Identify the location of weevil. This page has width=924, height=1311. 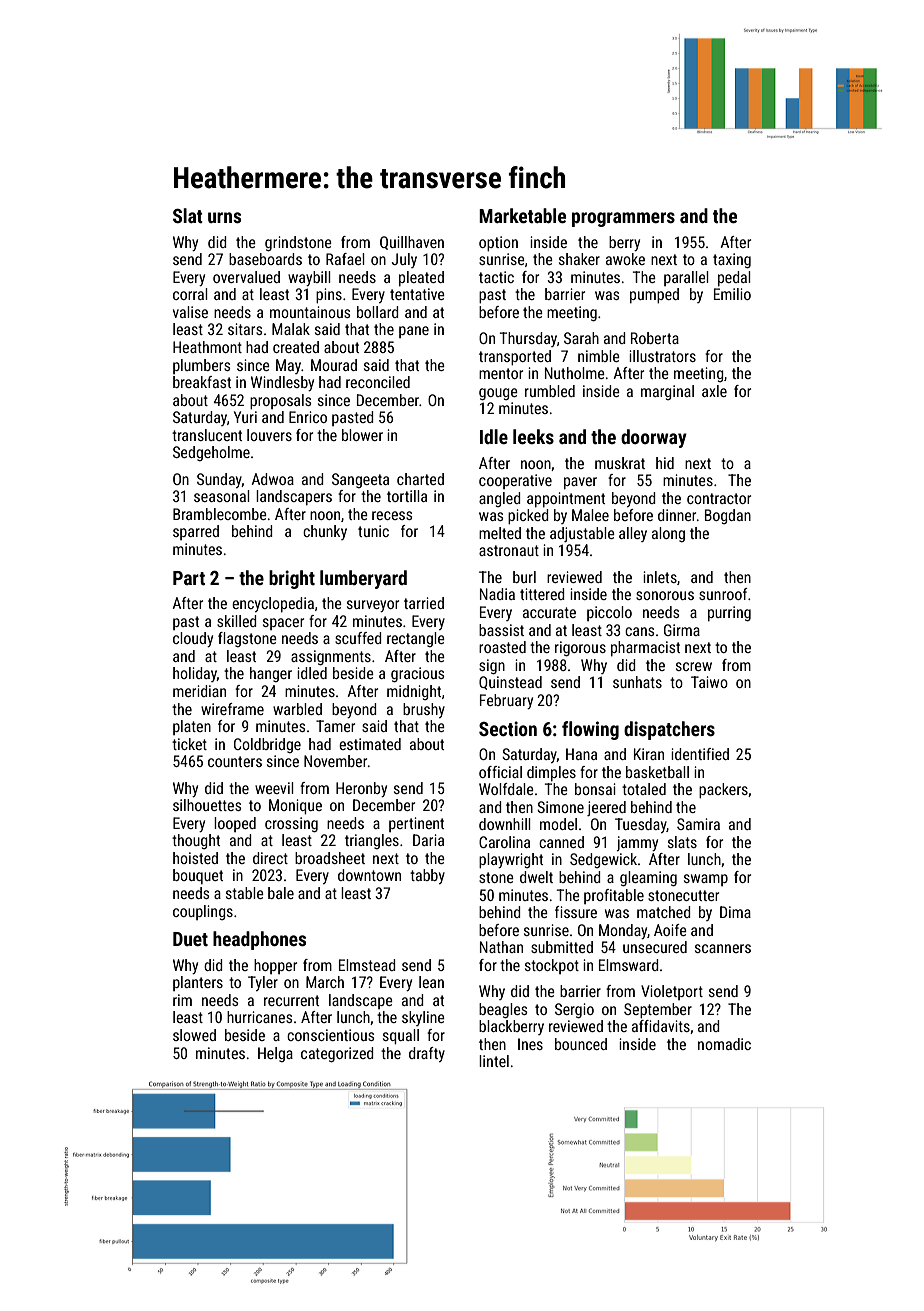
(274, 788).
